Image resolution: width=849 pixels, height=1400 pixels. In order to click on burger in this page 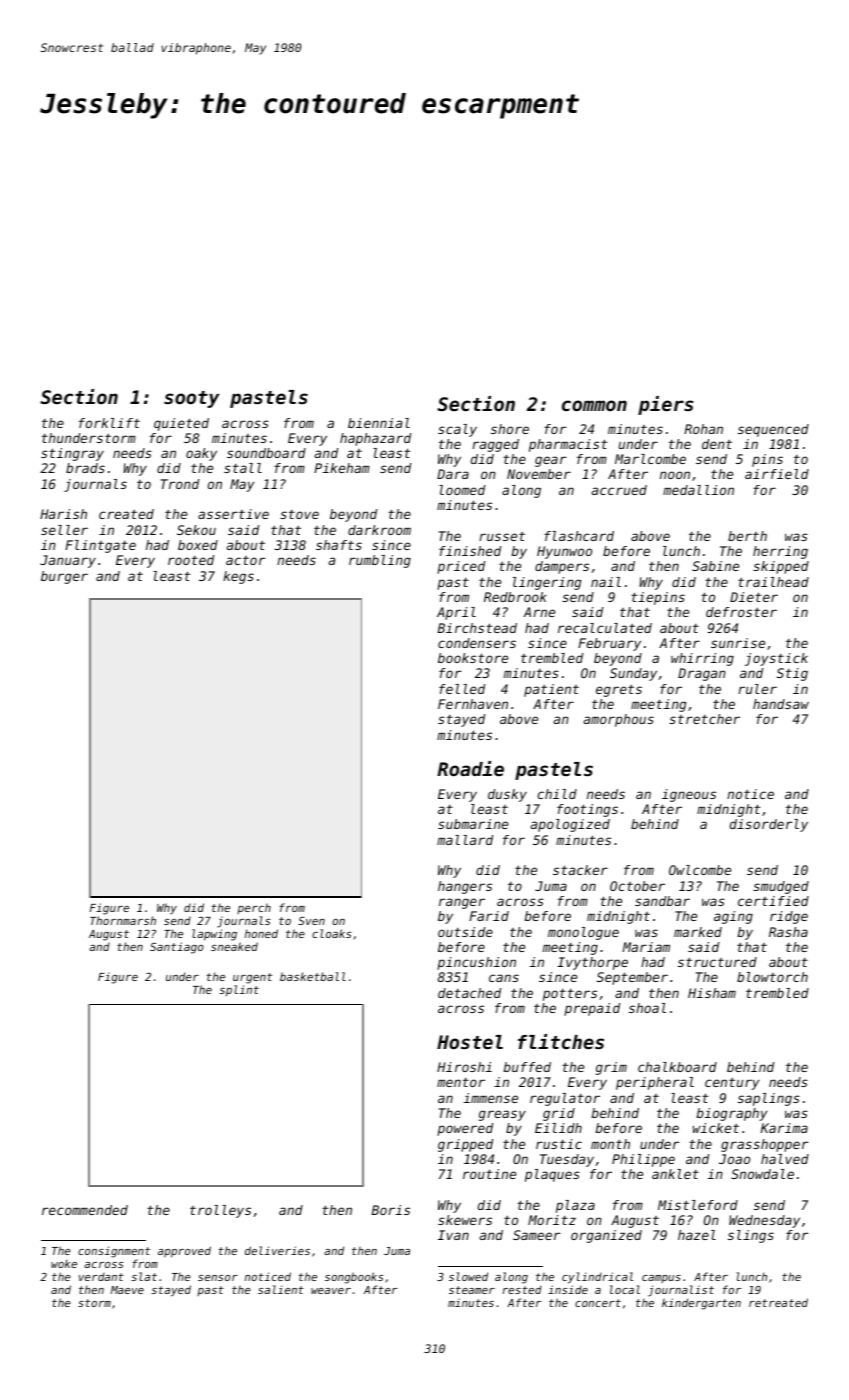, I will do `click(64, 577)`.
